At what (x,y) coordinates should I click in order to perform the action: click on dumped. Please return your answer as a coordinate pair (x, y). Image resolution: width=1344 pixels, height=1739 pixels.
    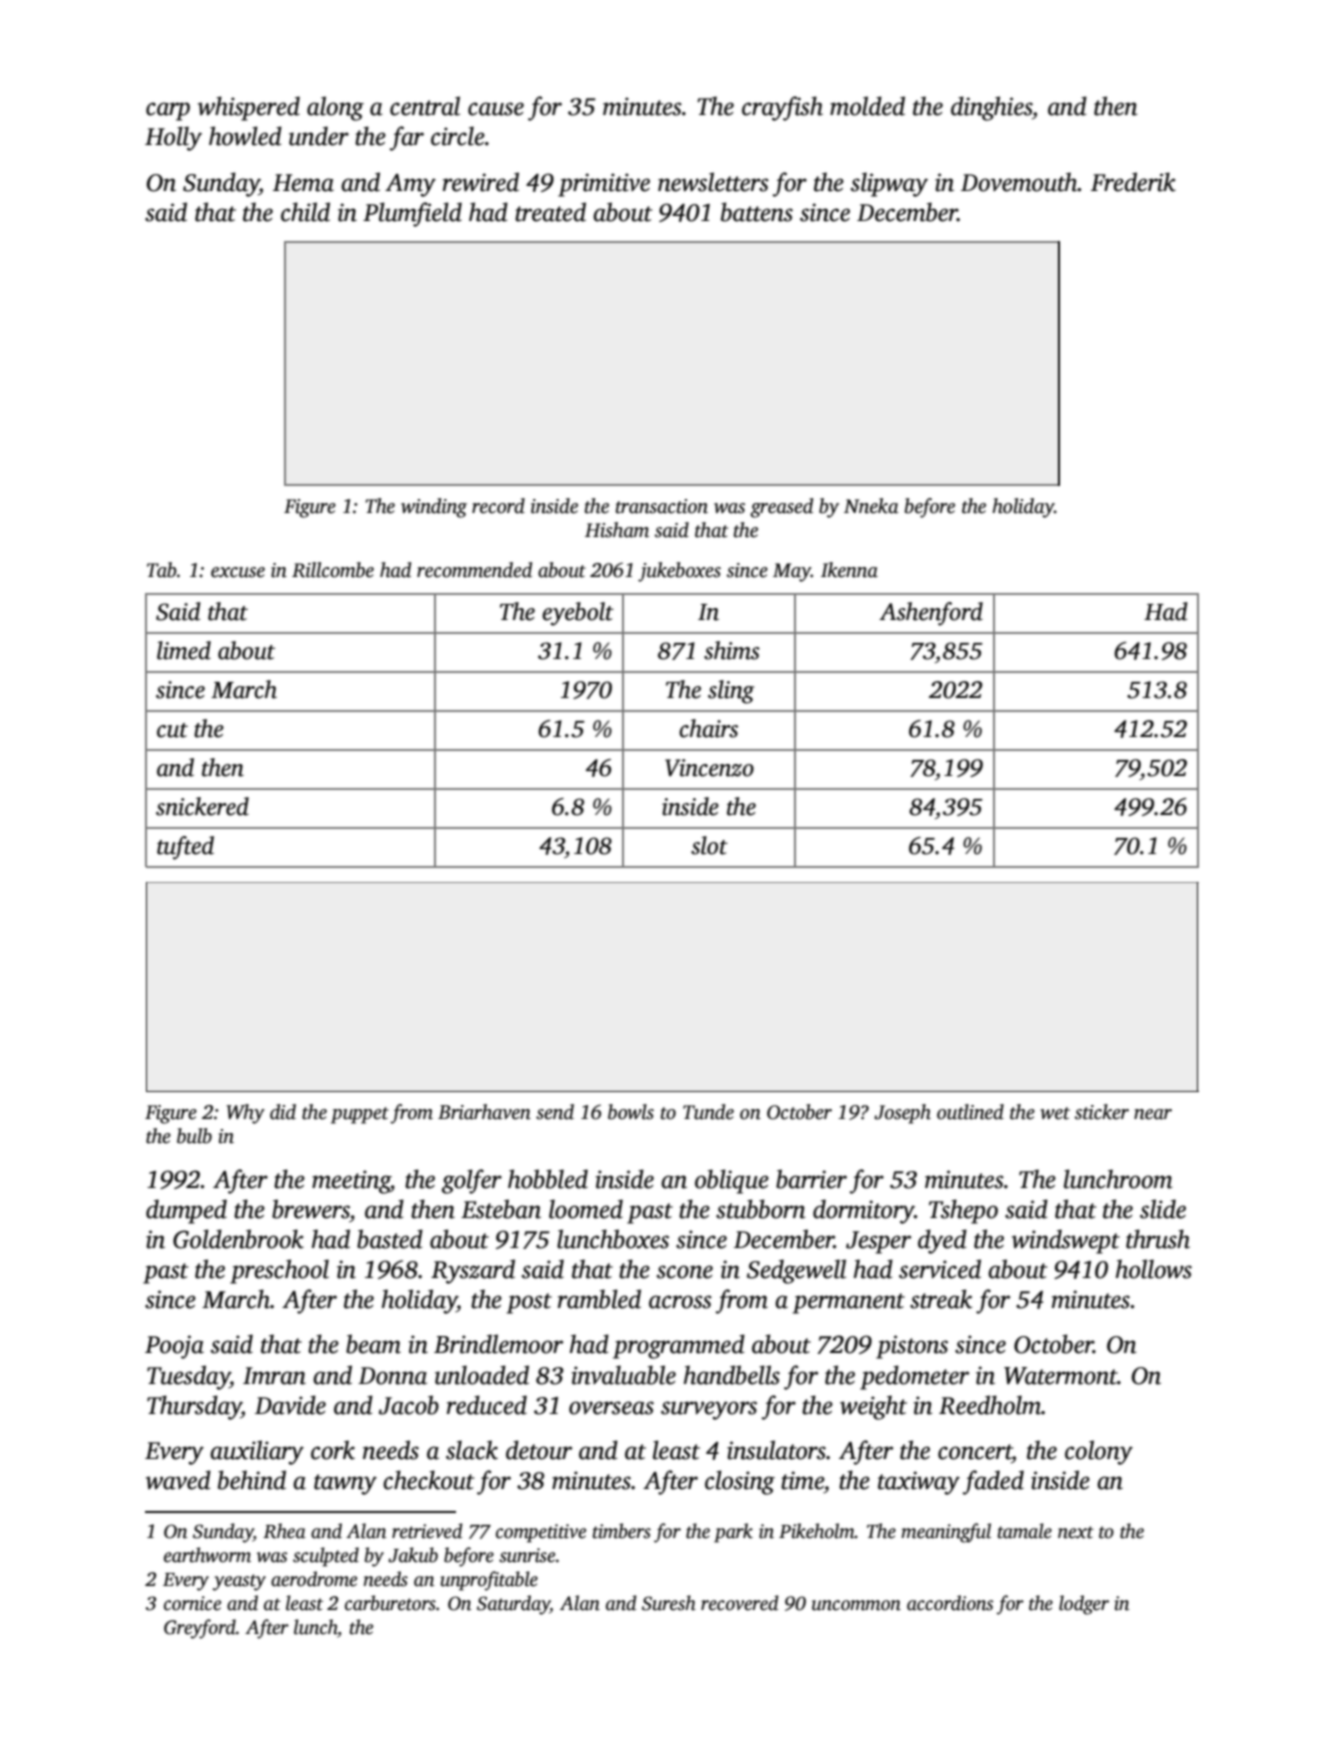
    Looking at the image, I should click on (186, 1211).
